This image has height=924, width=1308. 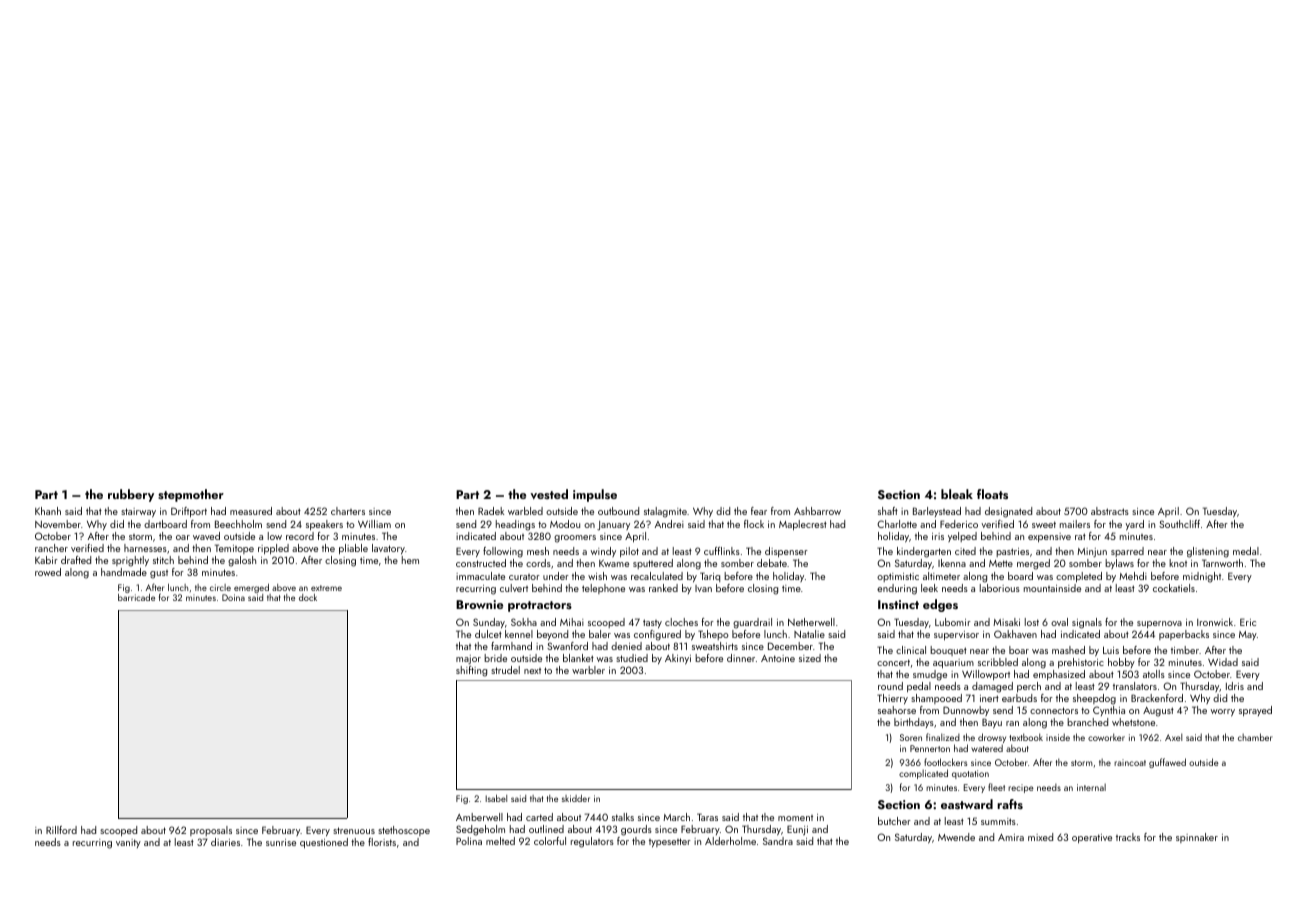 I want to click on stitch, so click(x=163, y=560).
